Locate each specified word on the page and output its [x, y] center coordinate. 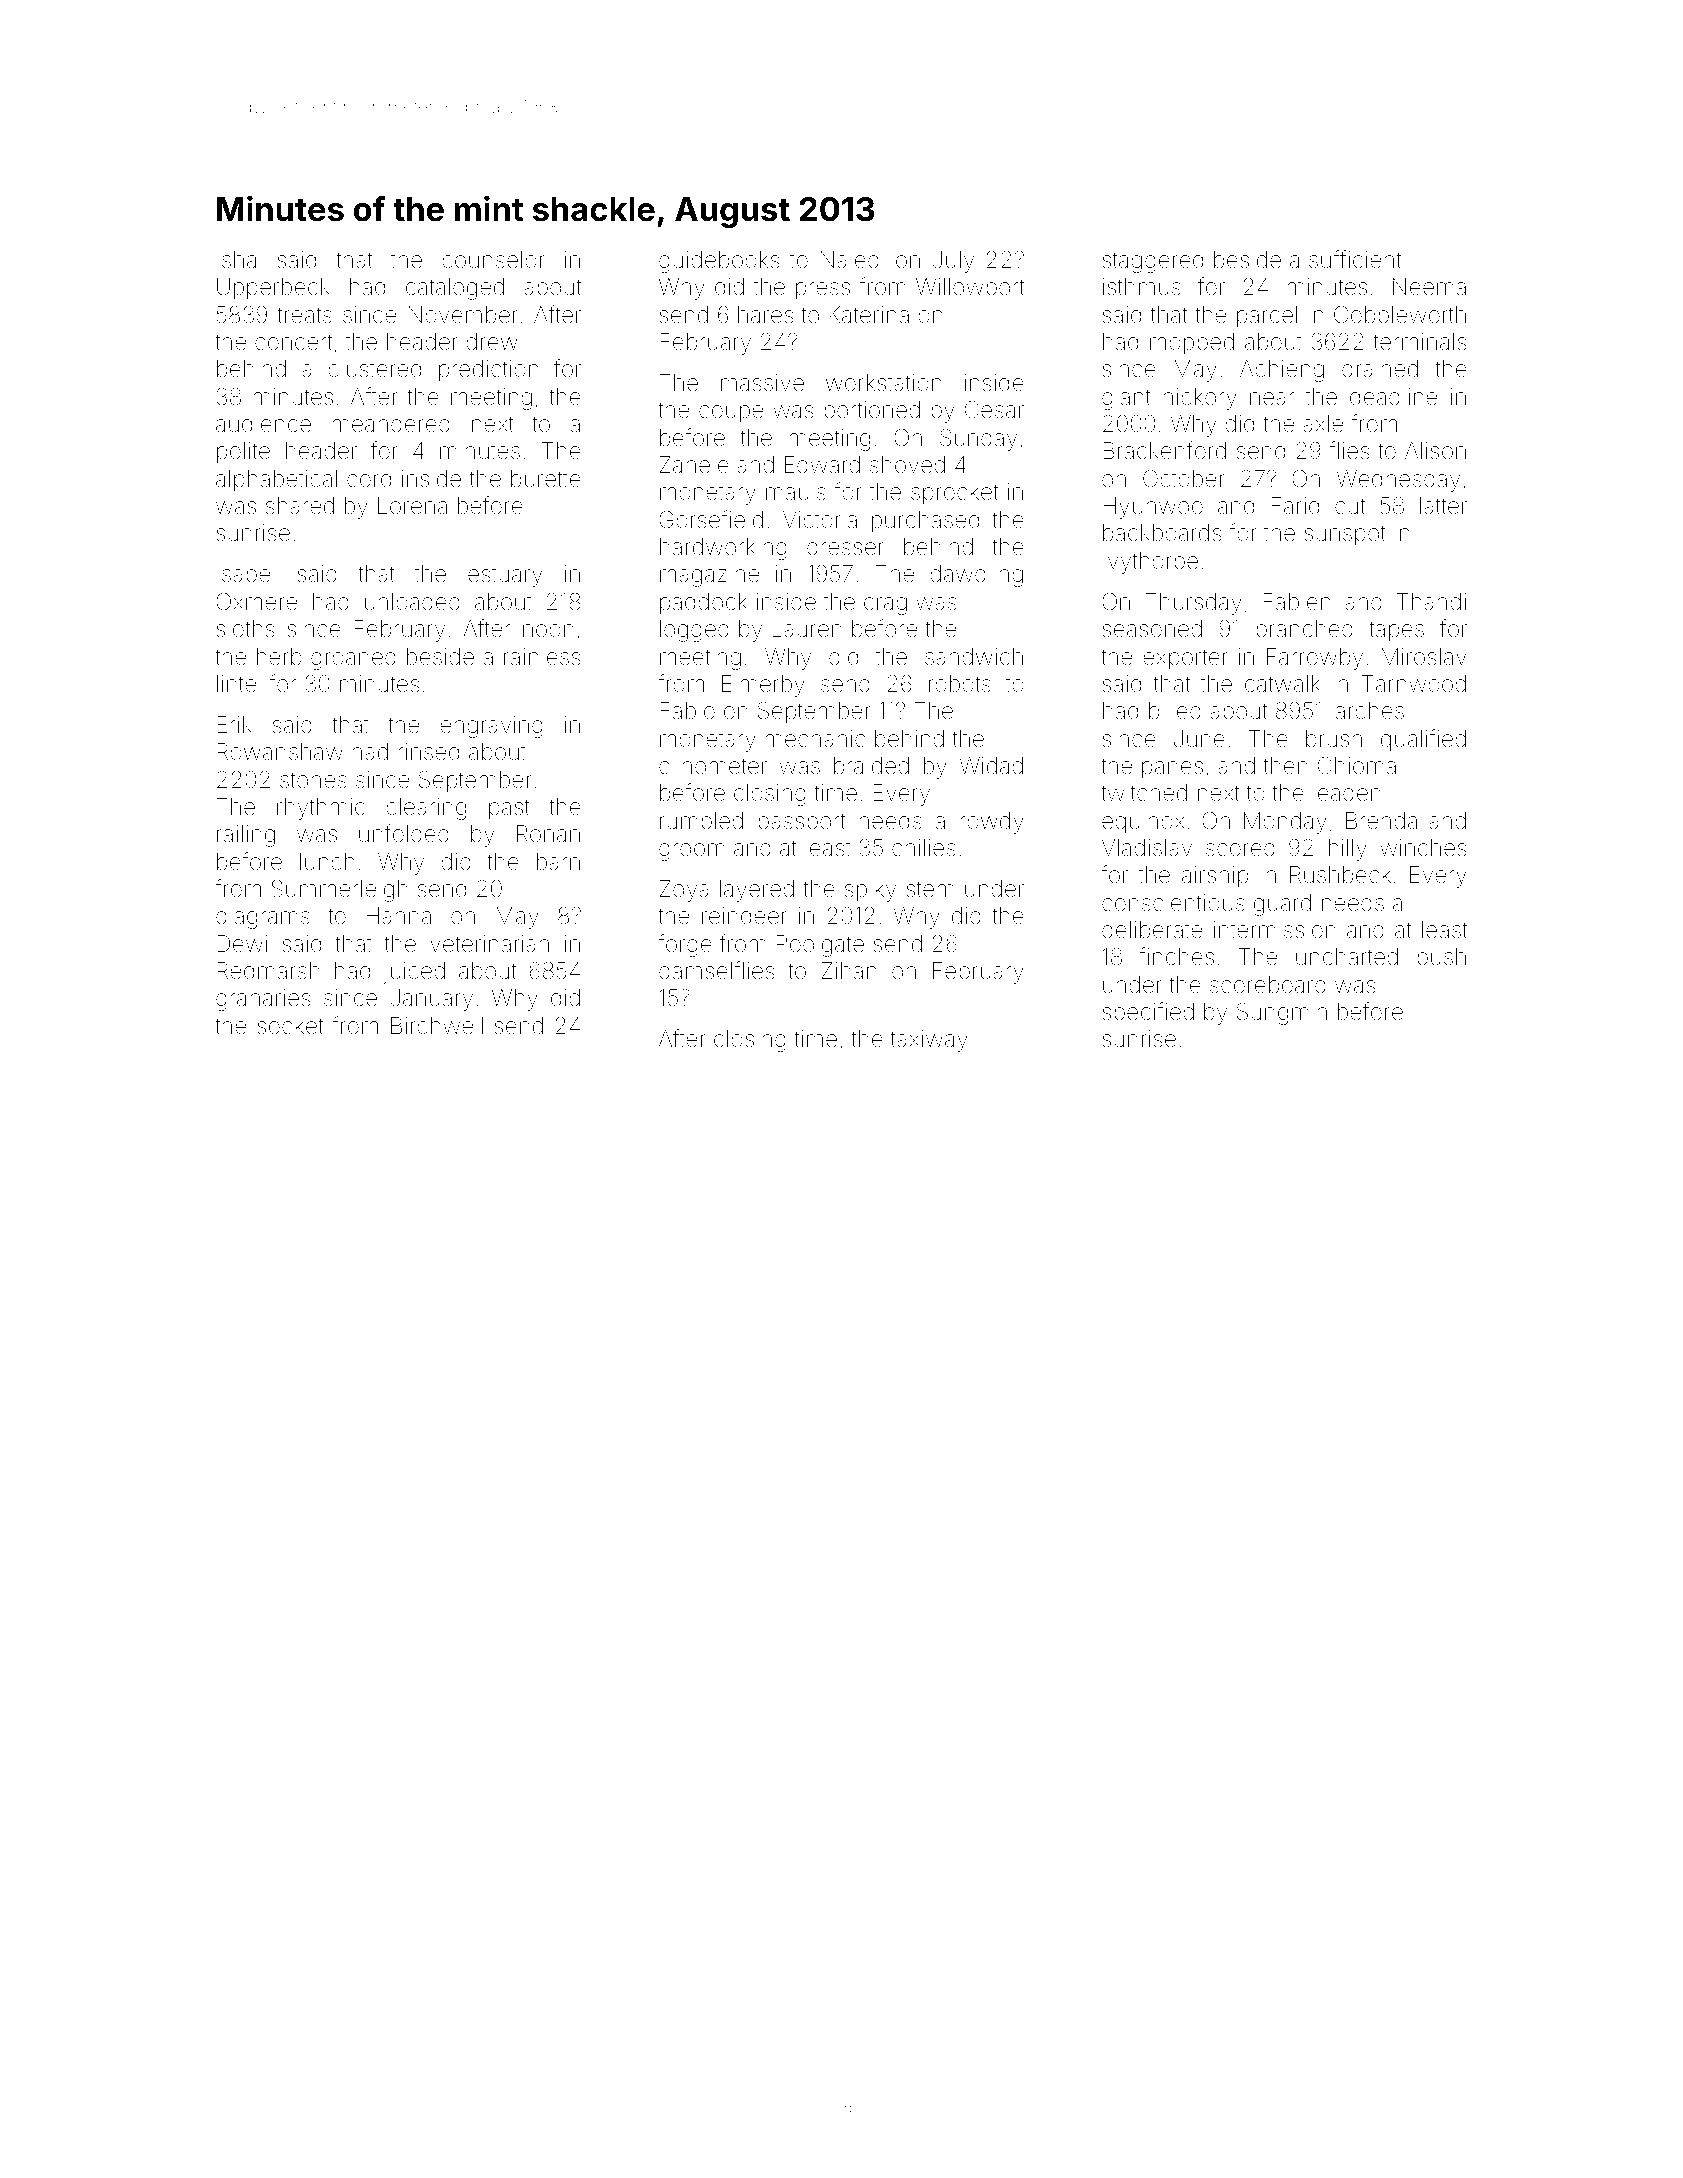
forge [685, 945]
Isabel [246, 574]
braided [871, 766]
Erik [234, 724]
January [432, 1000]
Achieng [1282, 371]
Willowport [970, 288]
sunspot [1345, 535]
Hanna [398, 916]
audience [263, 424]
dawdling [976, 576]
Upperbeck [273, 289]
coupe [731, 414]
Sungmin [1282, 1013]
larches [1367, 711]
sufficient [1355, 259]
